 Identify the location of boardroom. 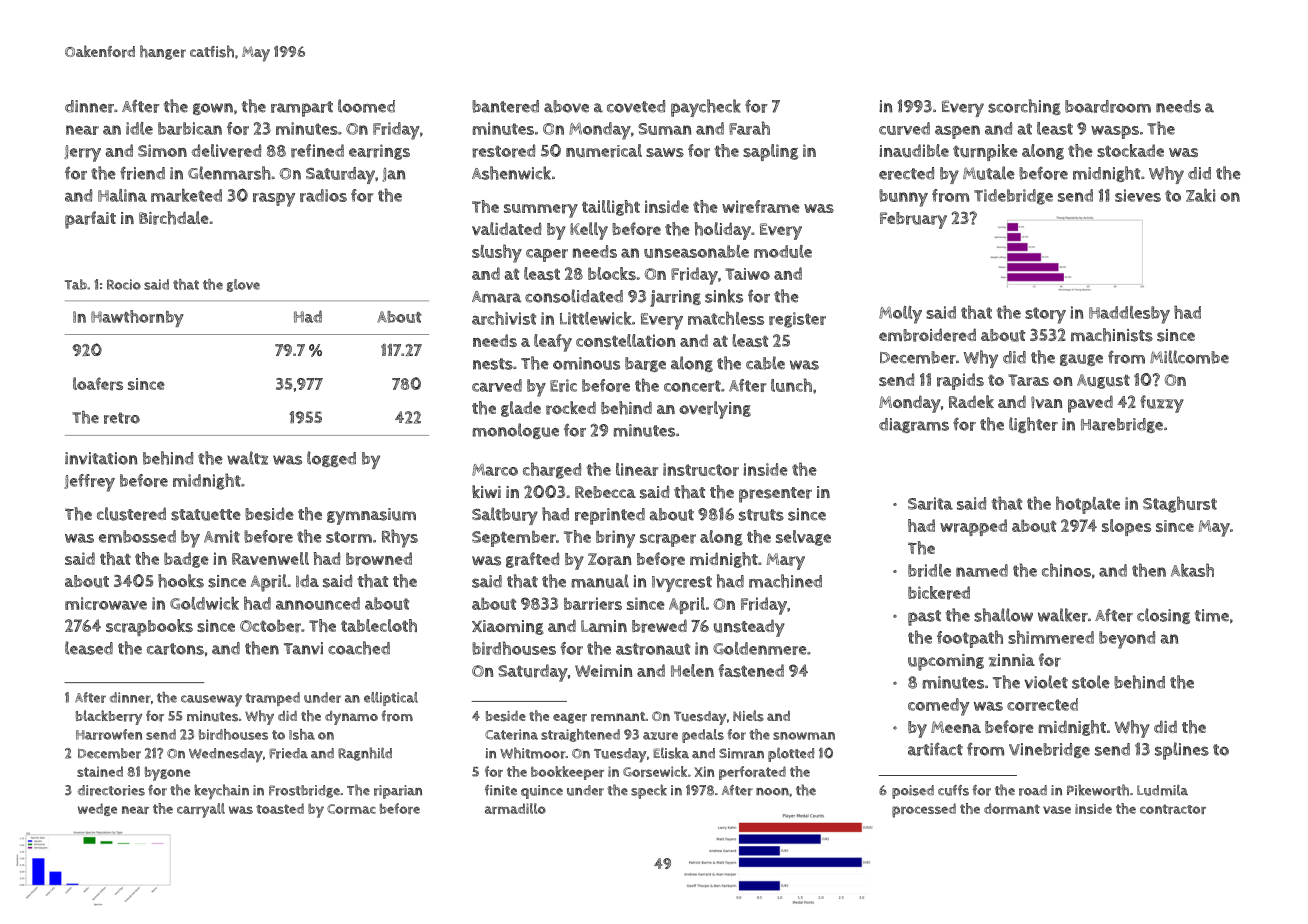
(1108, 106).
